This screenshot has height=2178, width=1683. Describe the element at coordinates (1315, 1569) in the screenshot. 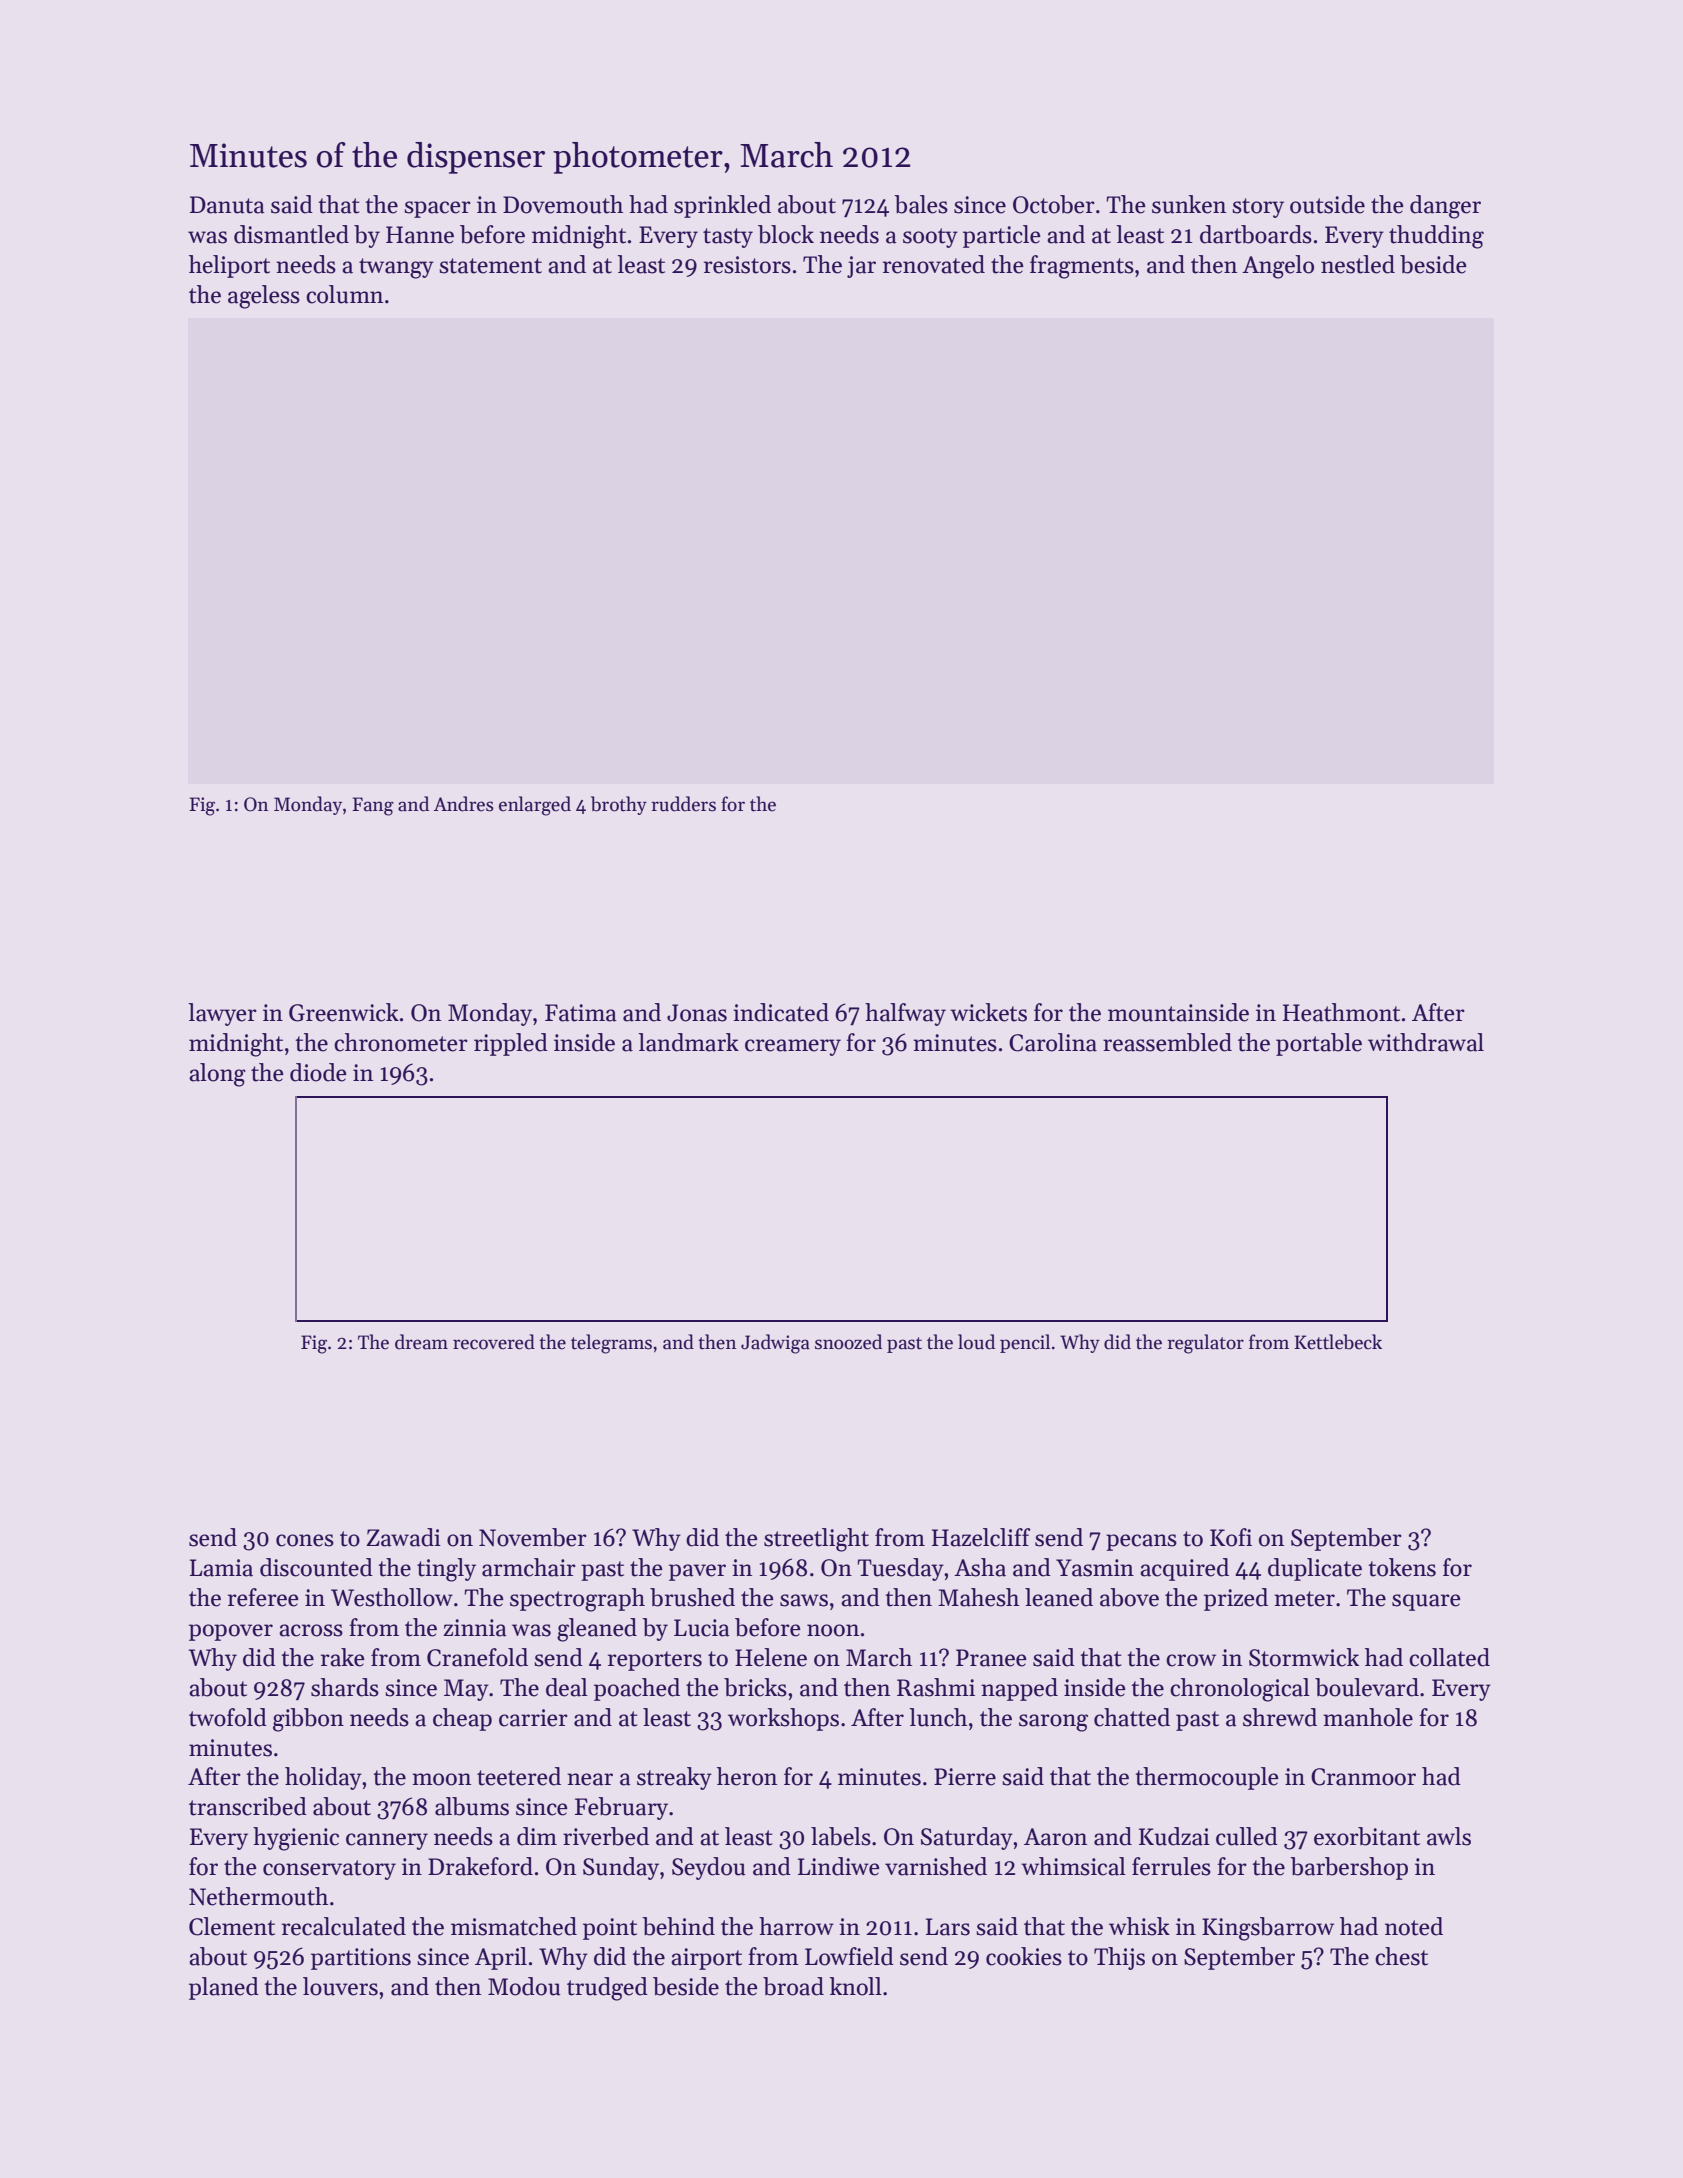

I see `duplicate` at that location.
